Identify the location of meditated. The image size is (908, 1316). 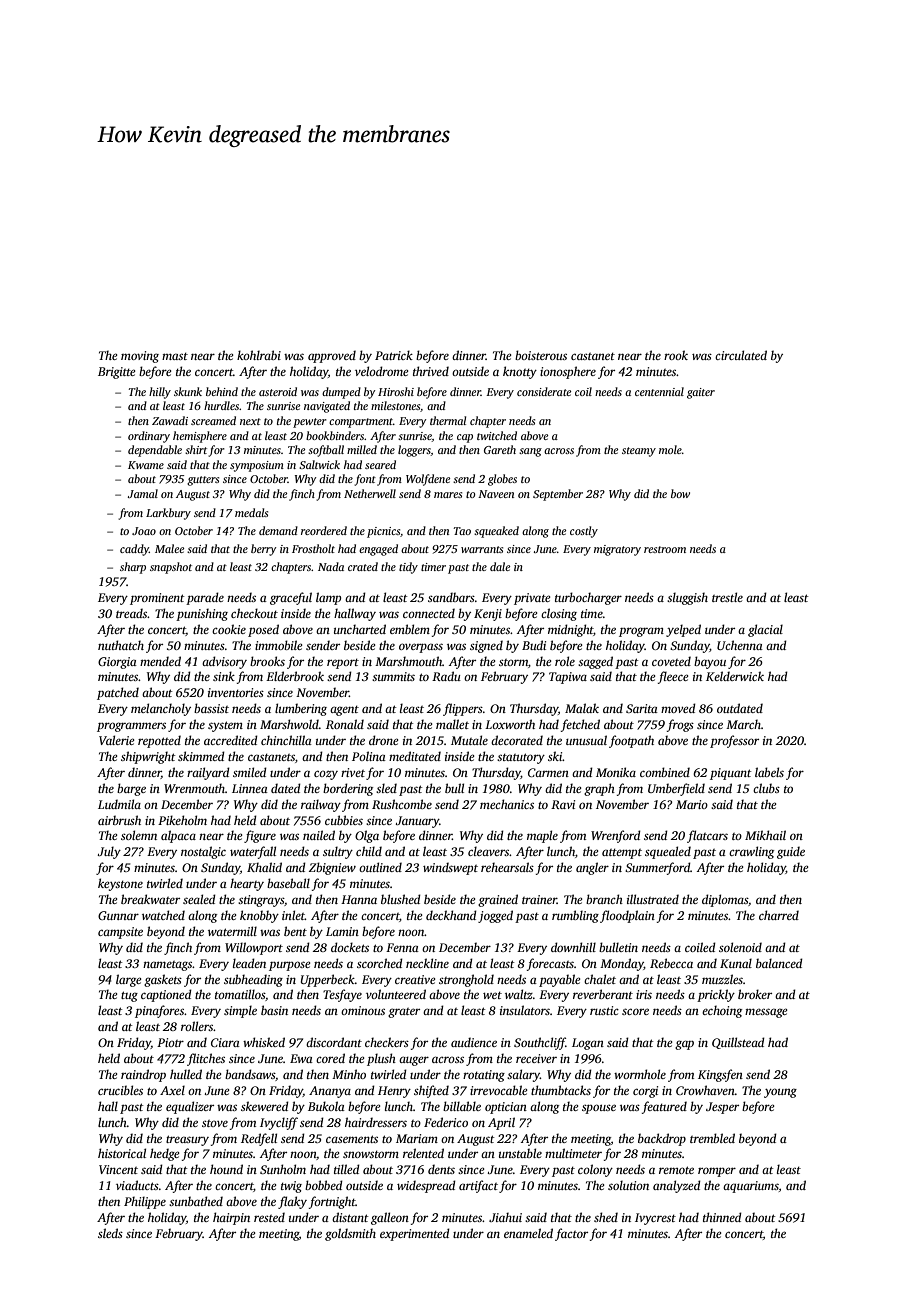
(415, 756).
